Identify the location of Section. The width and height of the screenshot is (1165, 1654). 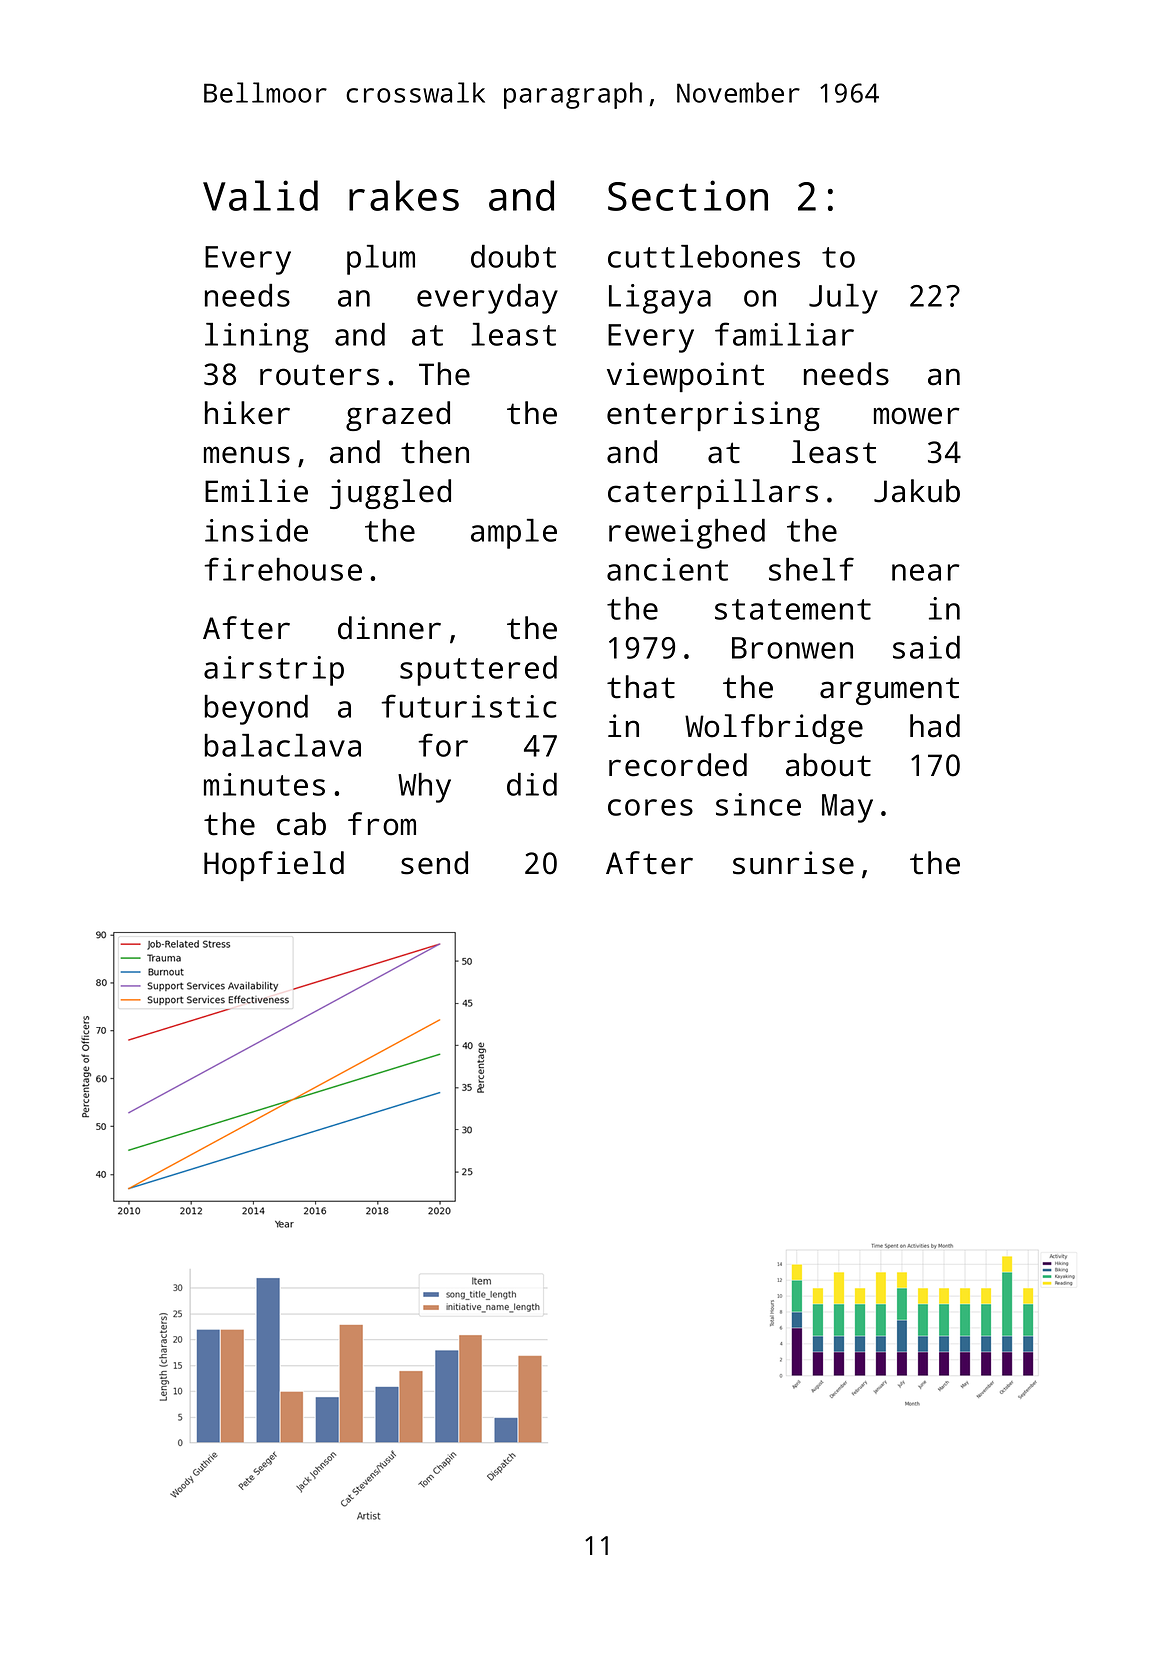
(688, 195).
